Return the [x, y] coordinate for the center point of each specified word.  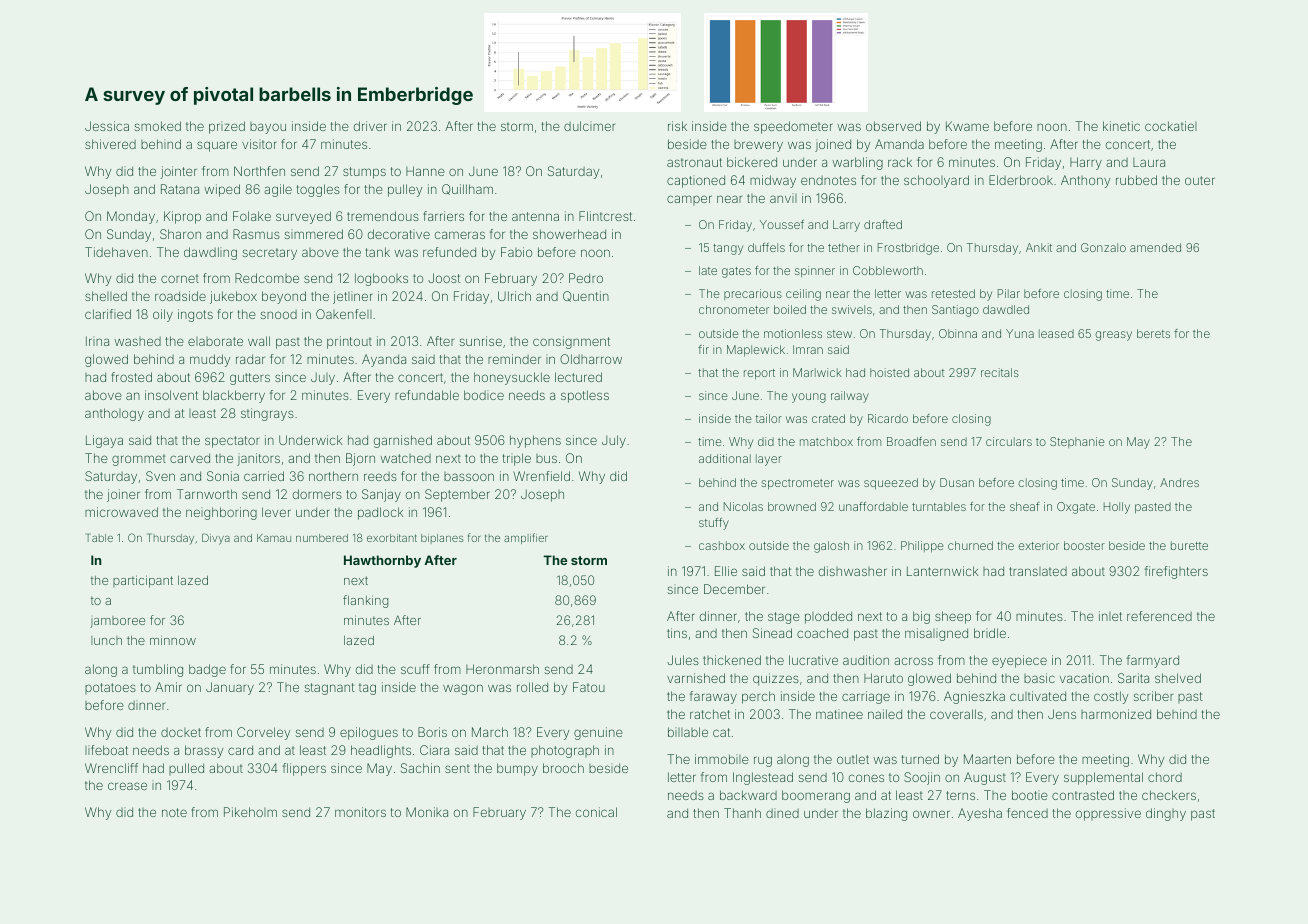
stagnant [330, 689]
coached [822, 633]
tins [677, 633]
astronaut [694, 162]
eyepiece [1019, 661]
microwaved [121, 512]
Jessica [107, 126]
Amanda [899, 144]
